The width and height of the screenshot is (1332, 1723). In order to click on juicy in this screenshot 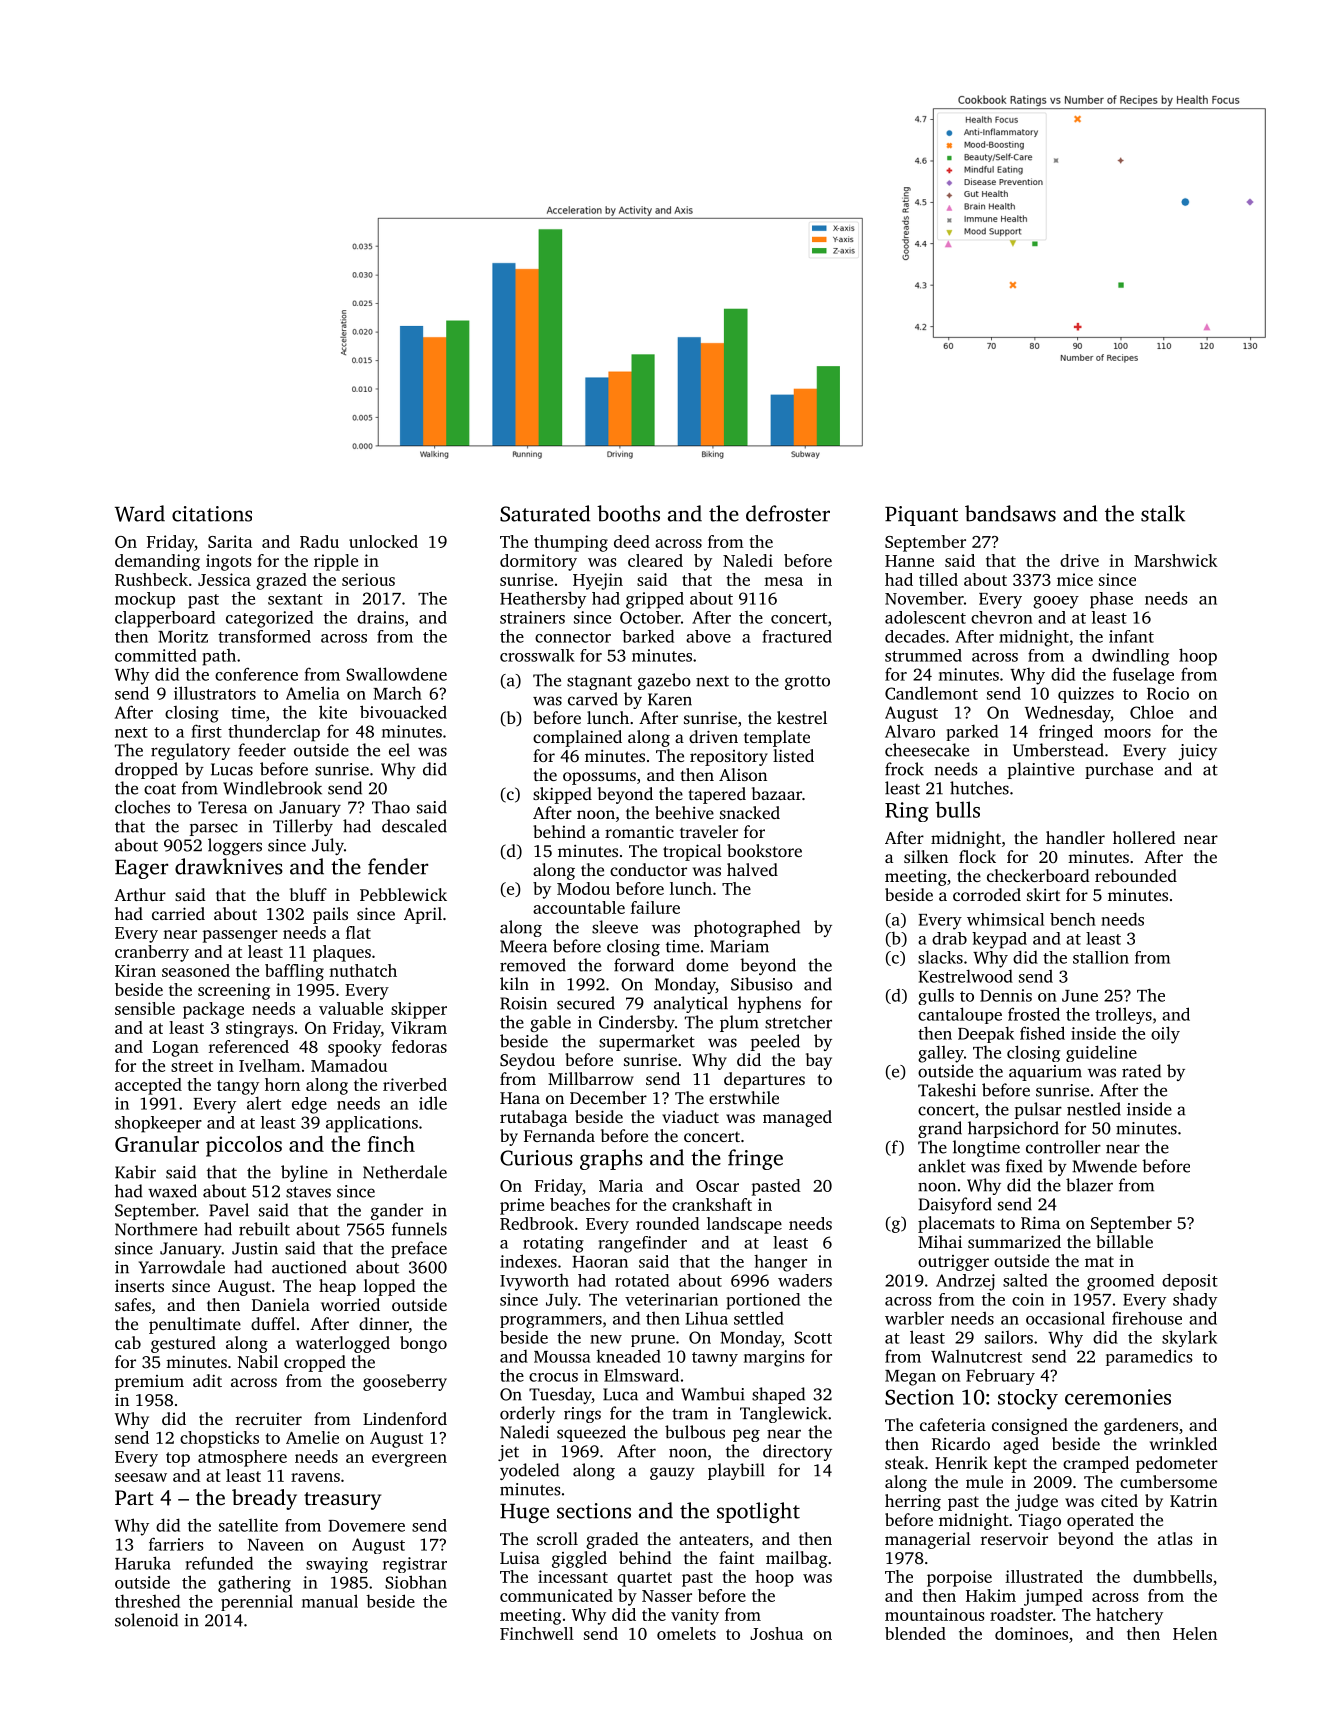, I will do `click(1197, 752)`.
